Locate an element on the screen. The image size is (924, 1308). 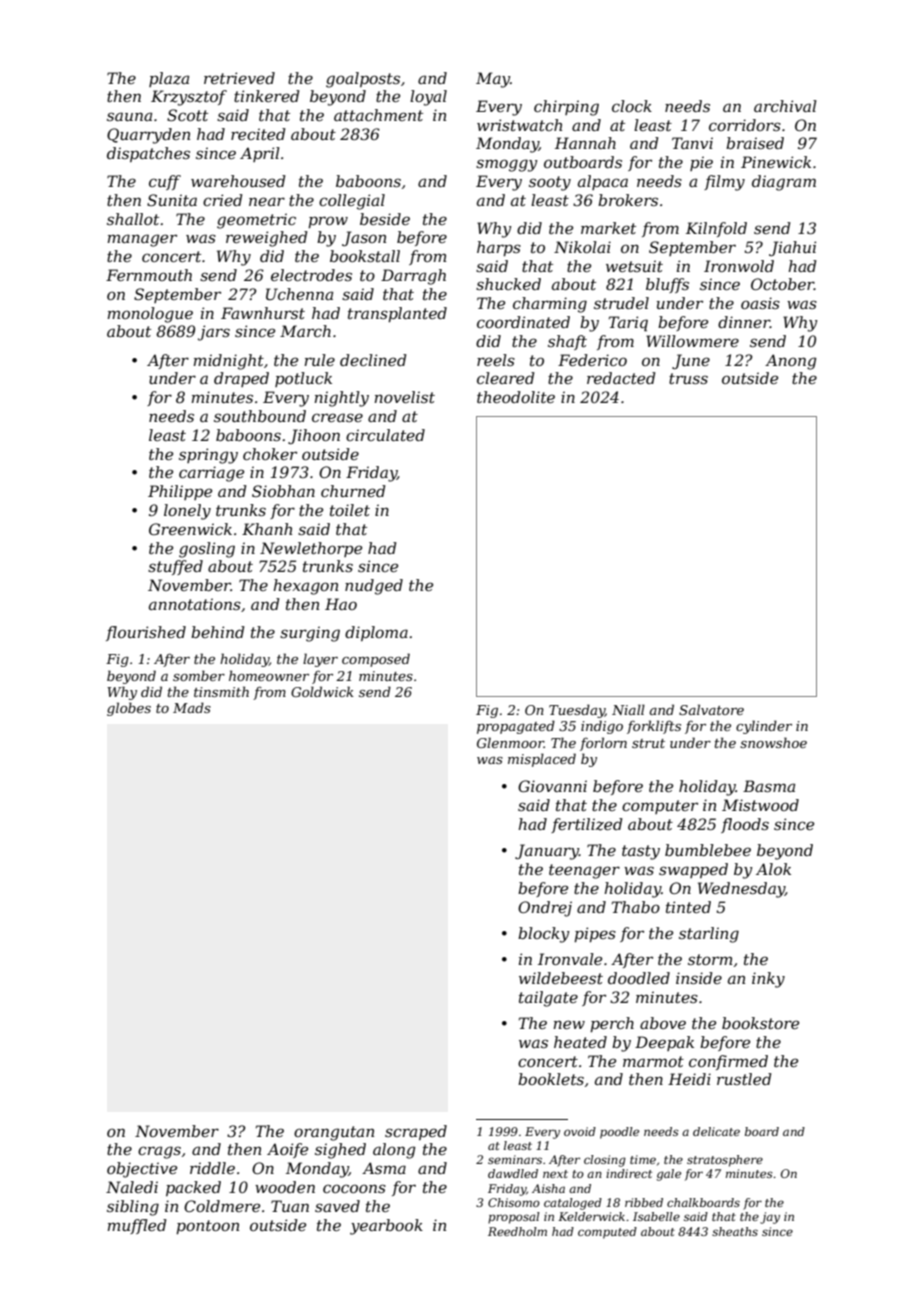
bluffs is located at coordinates (667, 285).
